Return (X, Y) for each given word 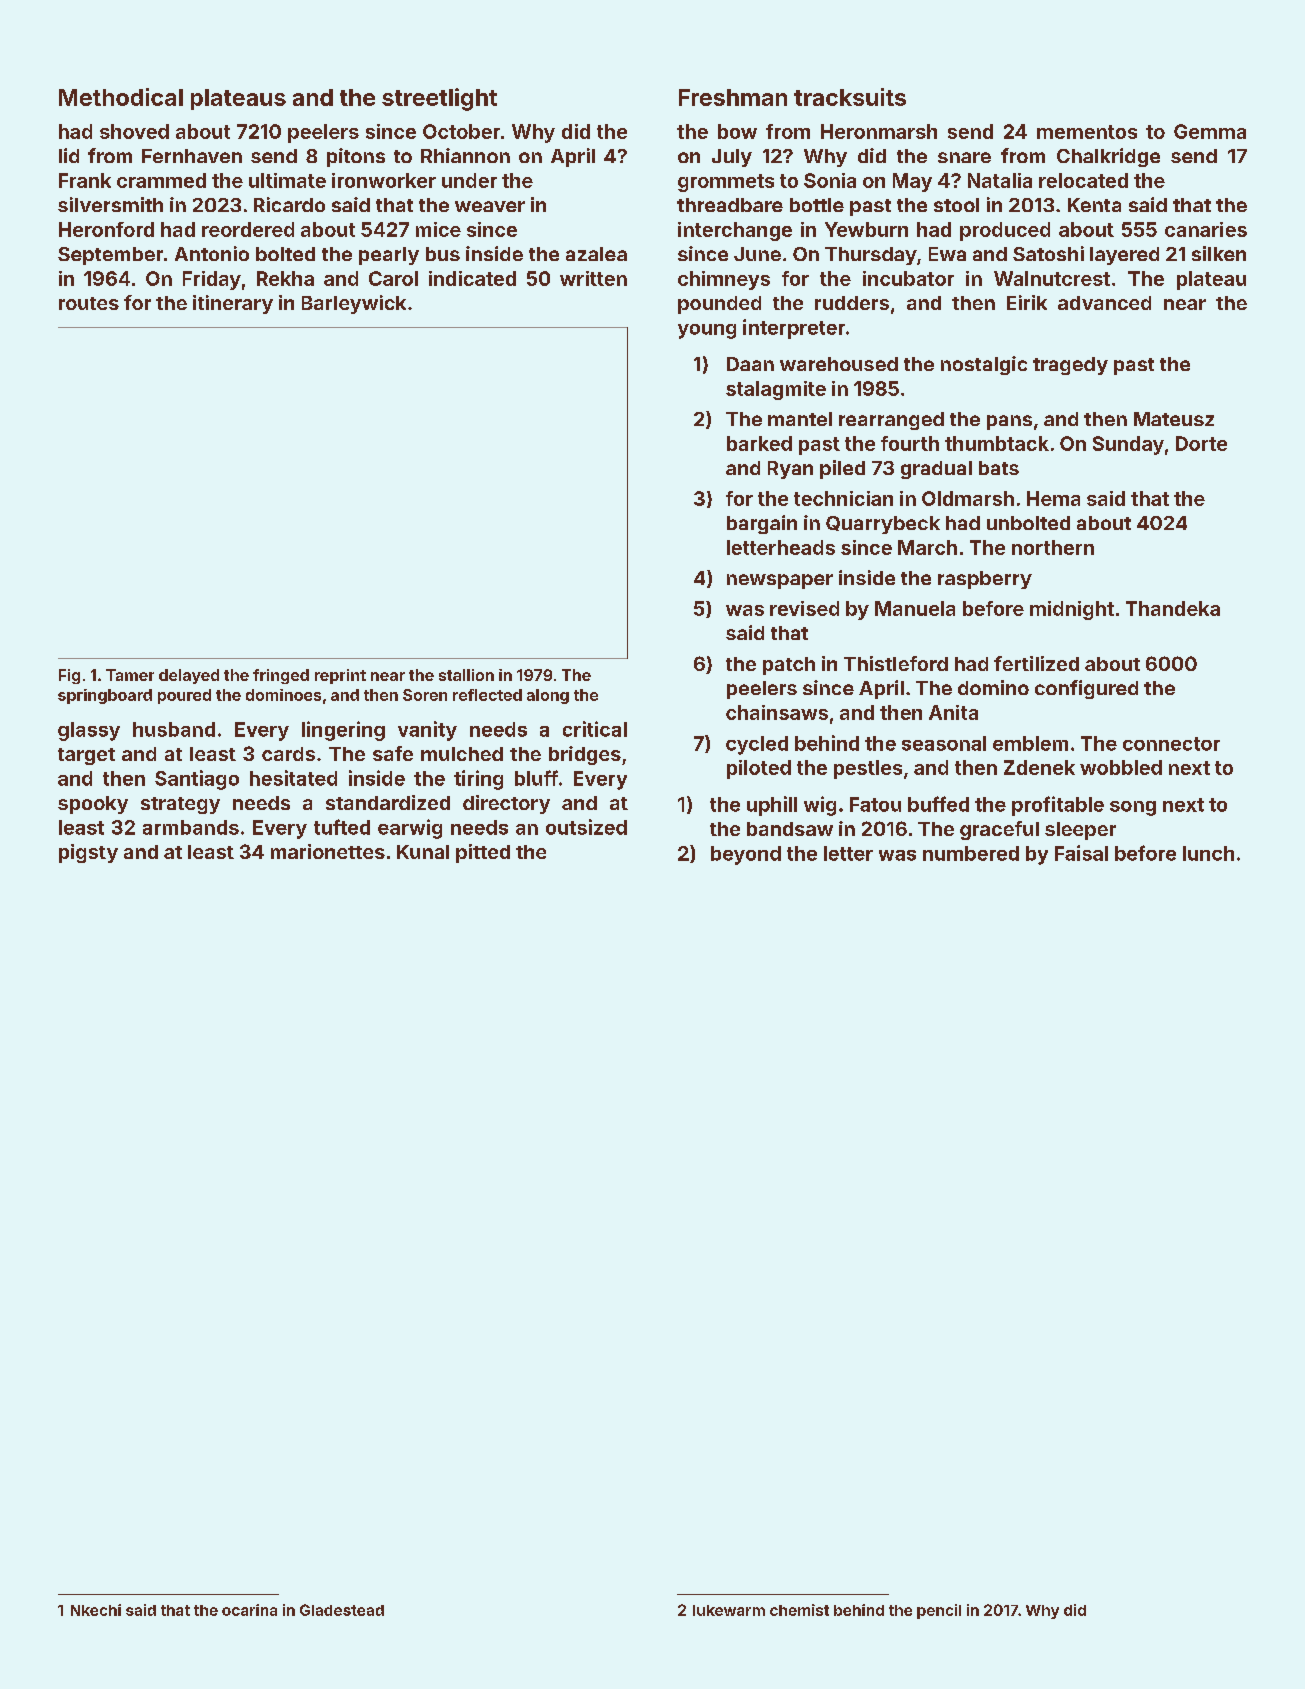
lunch (1208, 853)
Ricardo (289, 204)
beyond (746, 855)
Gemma (1210, 131)
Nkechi (96, 1610)
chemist (799, 1610)
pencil (939, 1611)
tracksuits (850, 97)
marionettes (328, 851)
